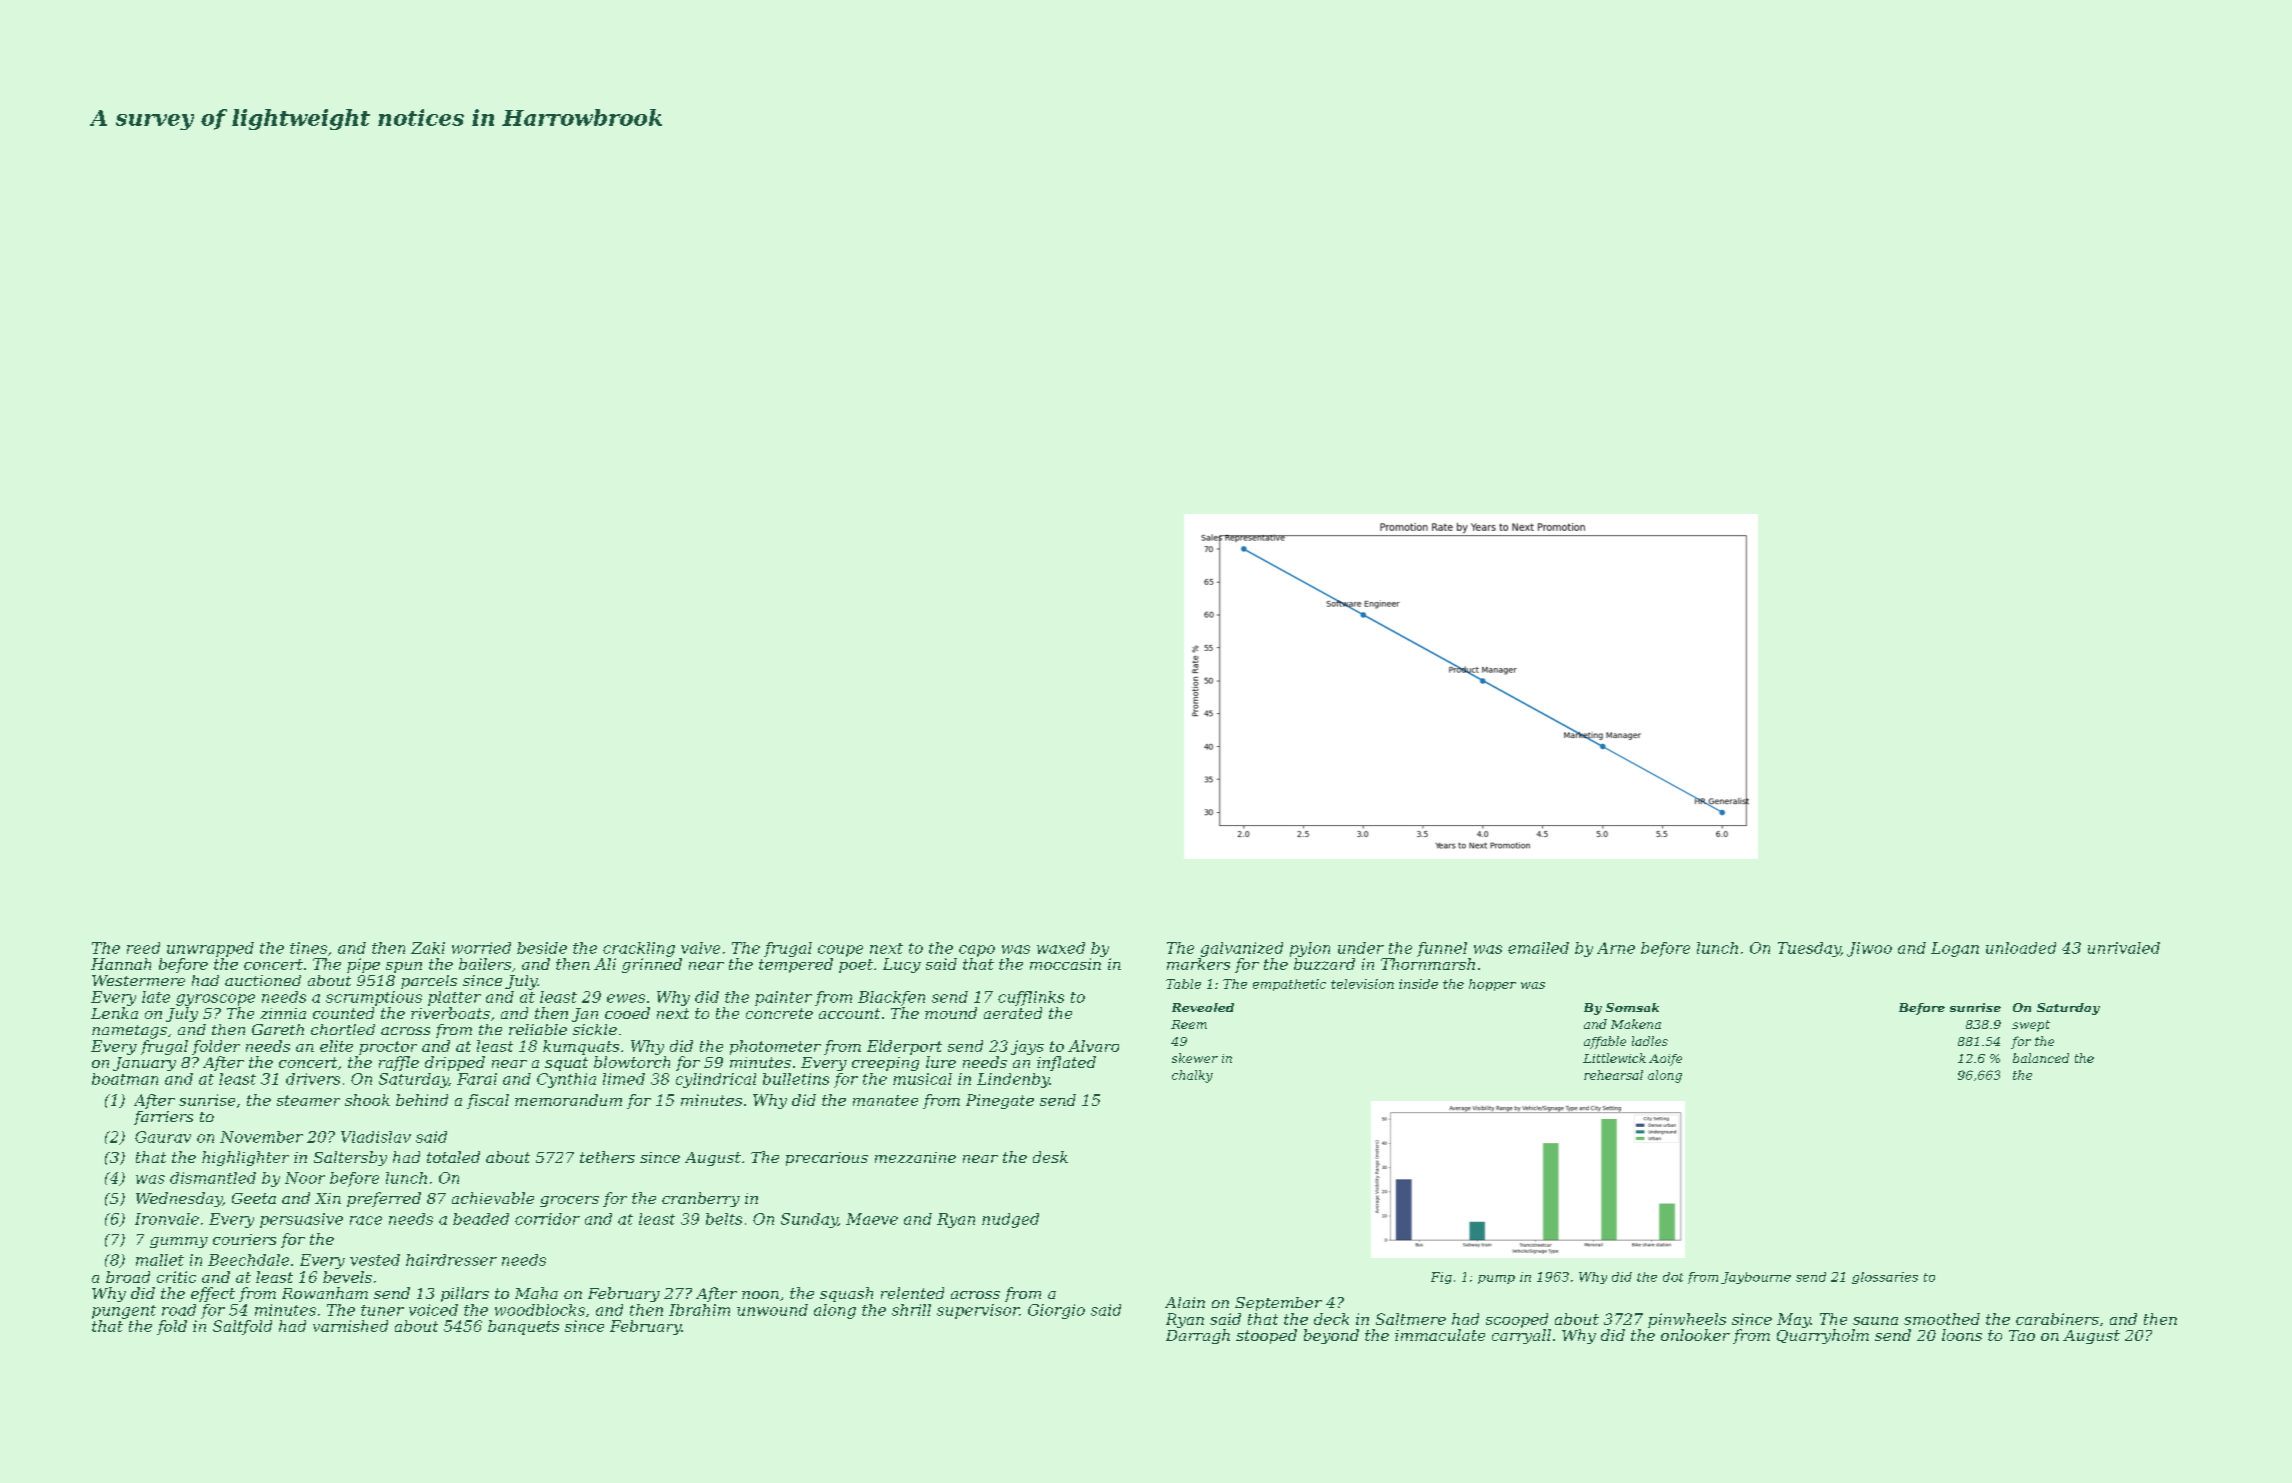 Image resolution: width=2292 pixels, height=1483 pixels. What do you see at coordinates (1010, 1220) in the screenshot?
I see `nudged` at bounding box center [1010, 1220].
